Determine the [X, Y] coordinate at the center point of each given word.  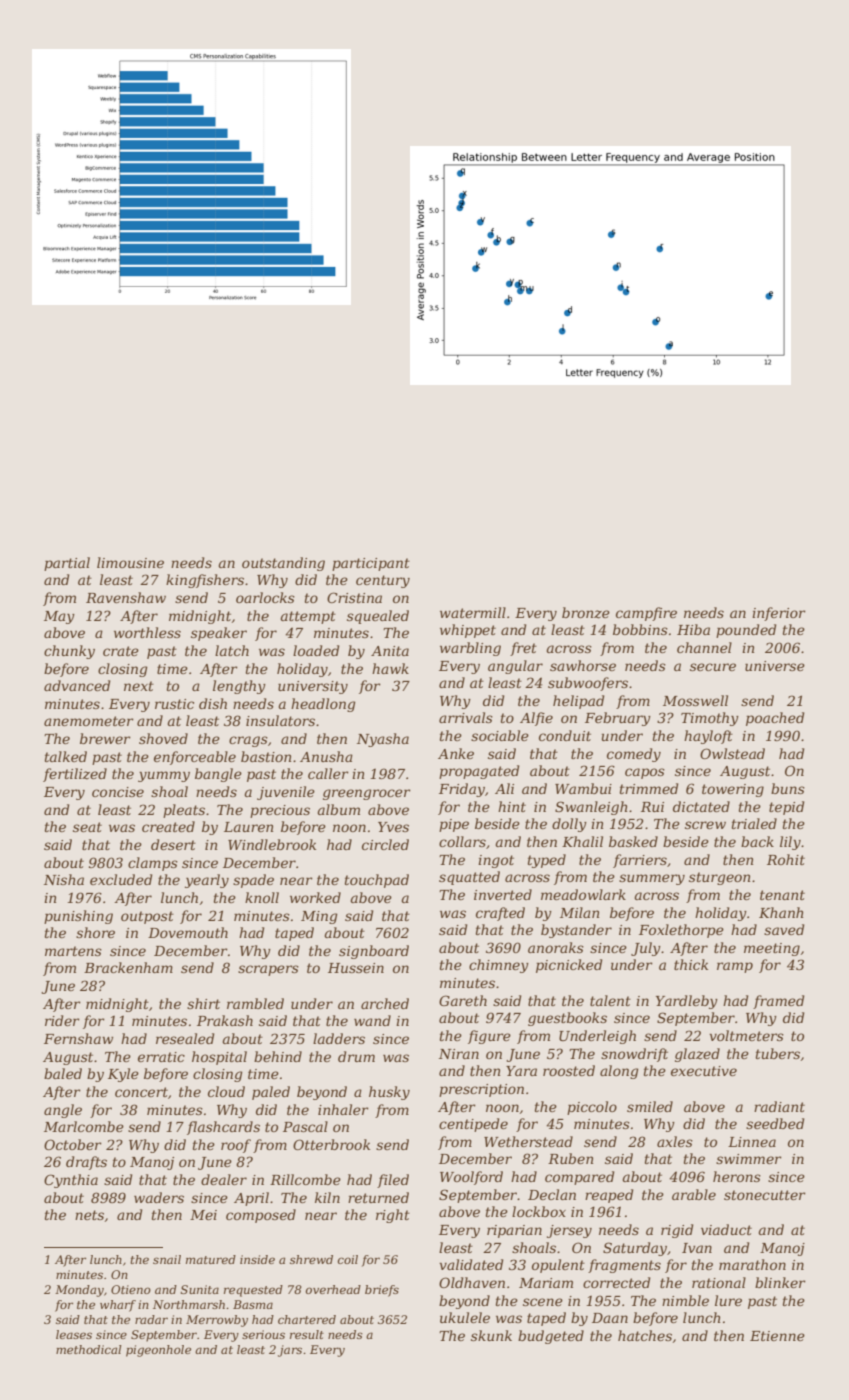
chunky [69, 652]
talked [66, 756]
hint [512, 806]
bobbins [640, 629]
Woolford [471, 1178]
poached [775, 719]
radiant [779, 1106]
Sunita [200, 1289]
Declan [552, 1194]
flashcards [223, 1128]
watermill [473, 612]
